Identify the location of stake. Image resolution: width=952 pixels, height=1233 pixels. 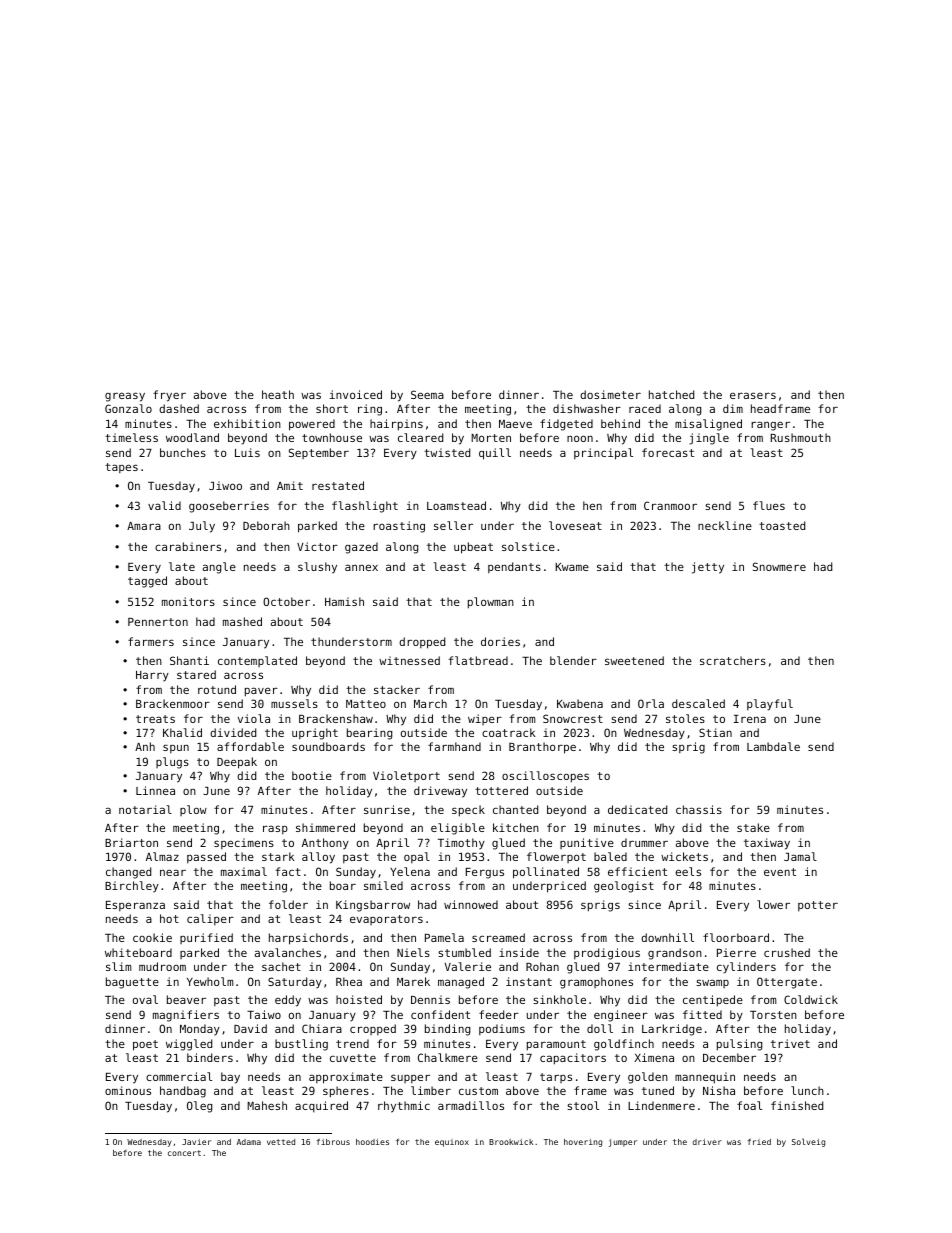
(753, 827).
